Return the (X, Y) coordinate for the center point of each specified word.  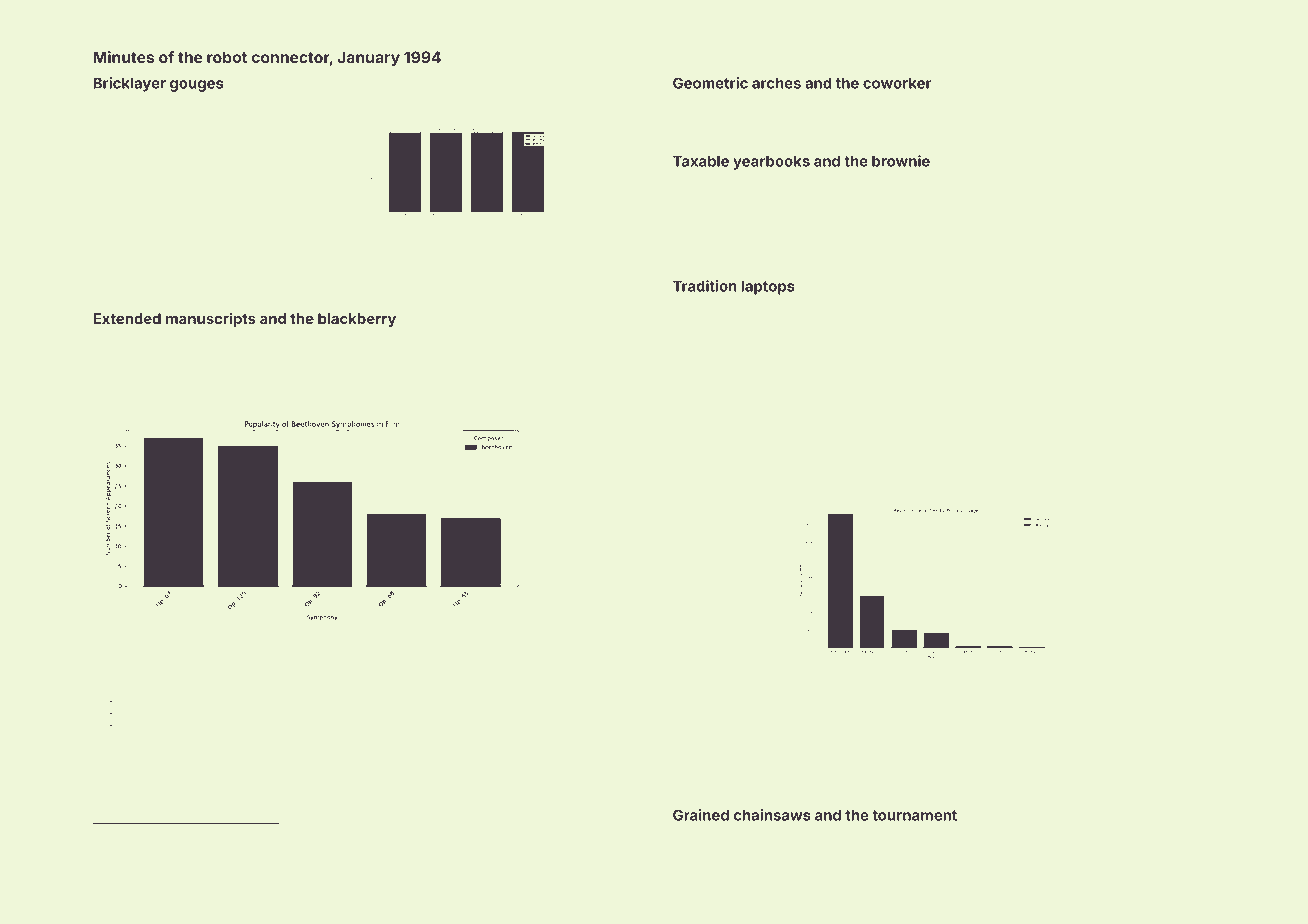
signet (519, 340)
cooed (1034, 331)
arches (776, 83)
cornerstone (346, 351)
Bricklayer (129, 84)
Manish (959, 118)
